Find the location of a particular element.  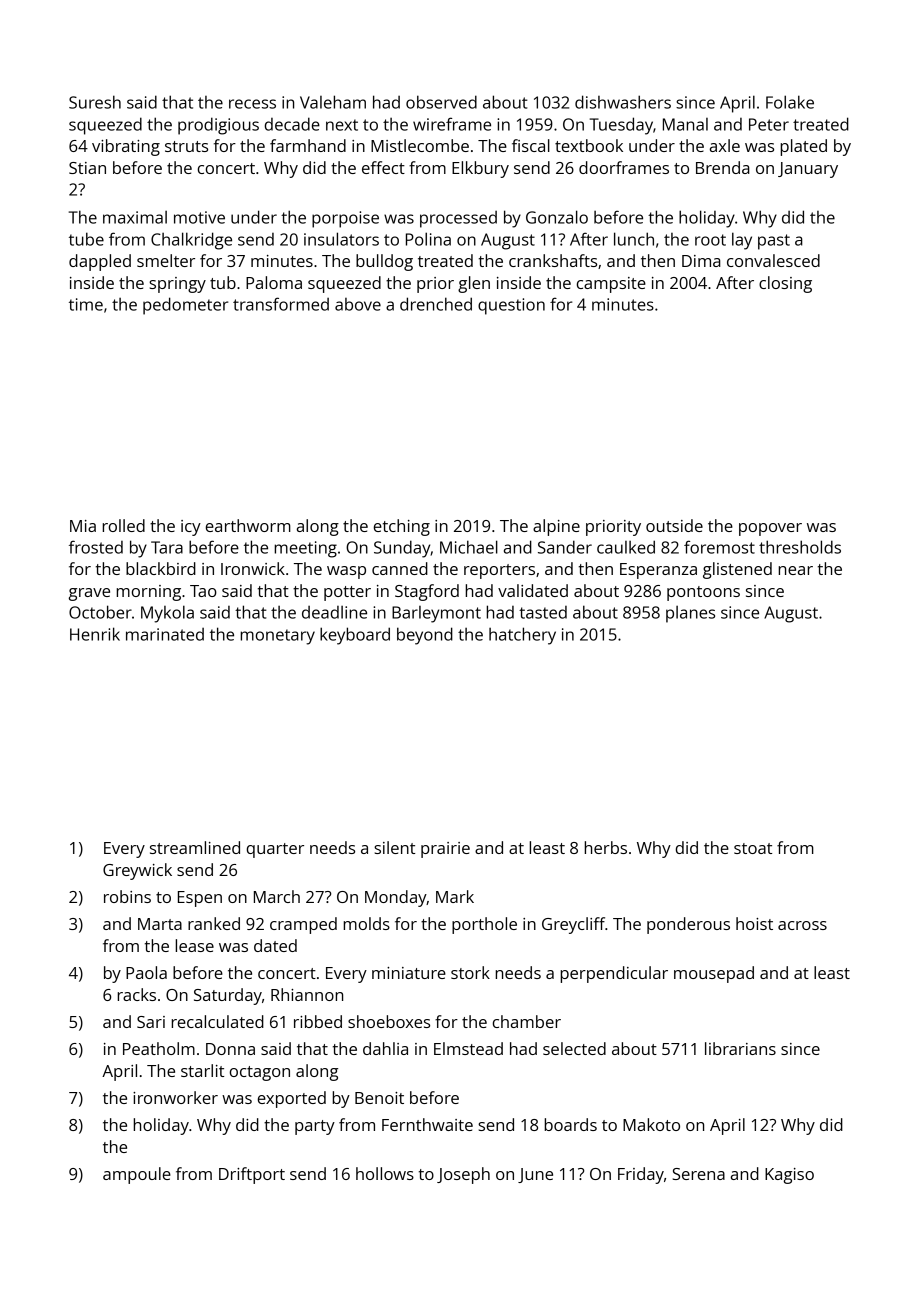

Kagiso is located at coordinates (789, 1176).
